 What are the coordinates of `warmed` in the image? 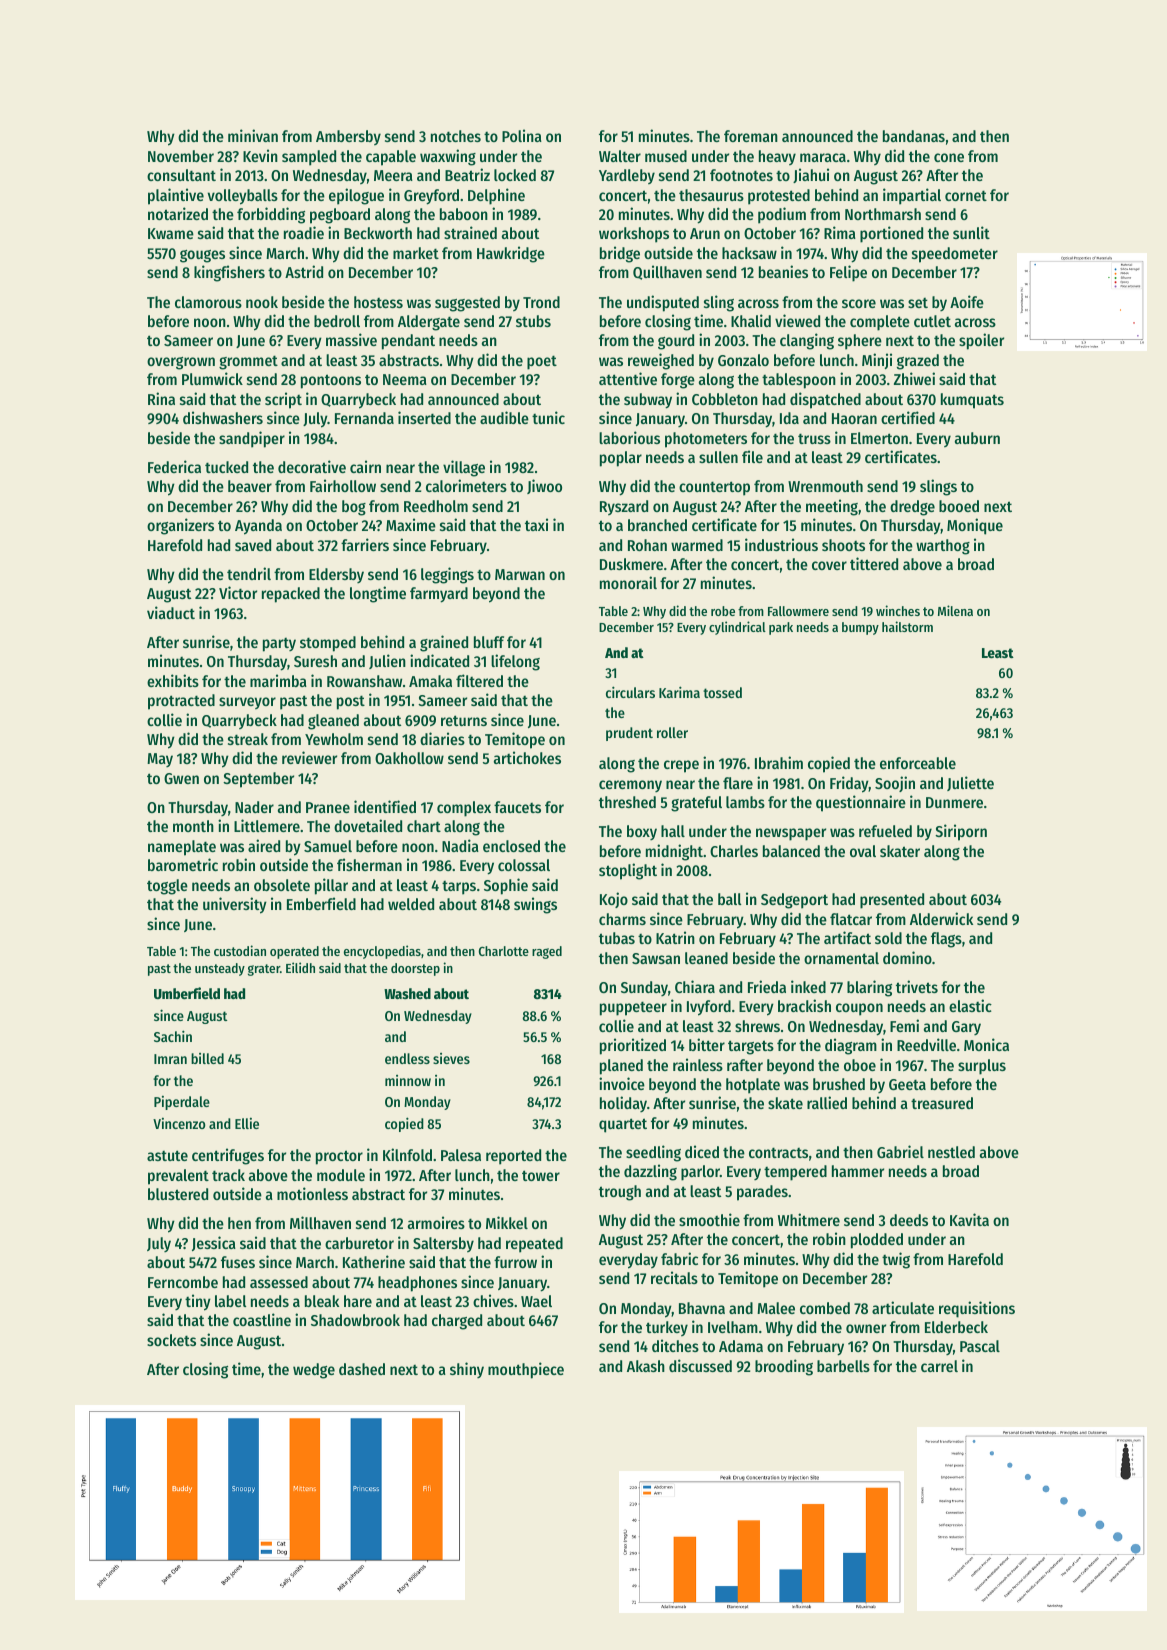 It's located at (697, 545).
